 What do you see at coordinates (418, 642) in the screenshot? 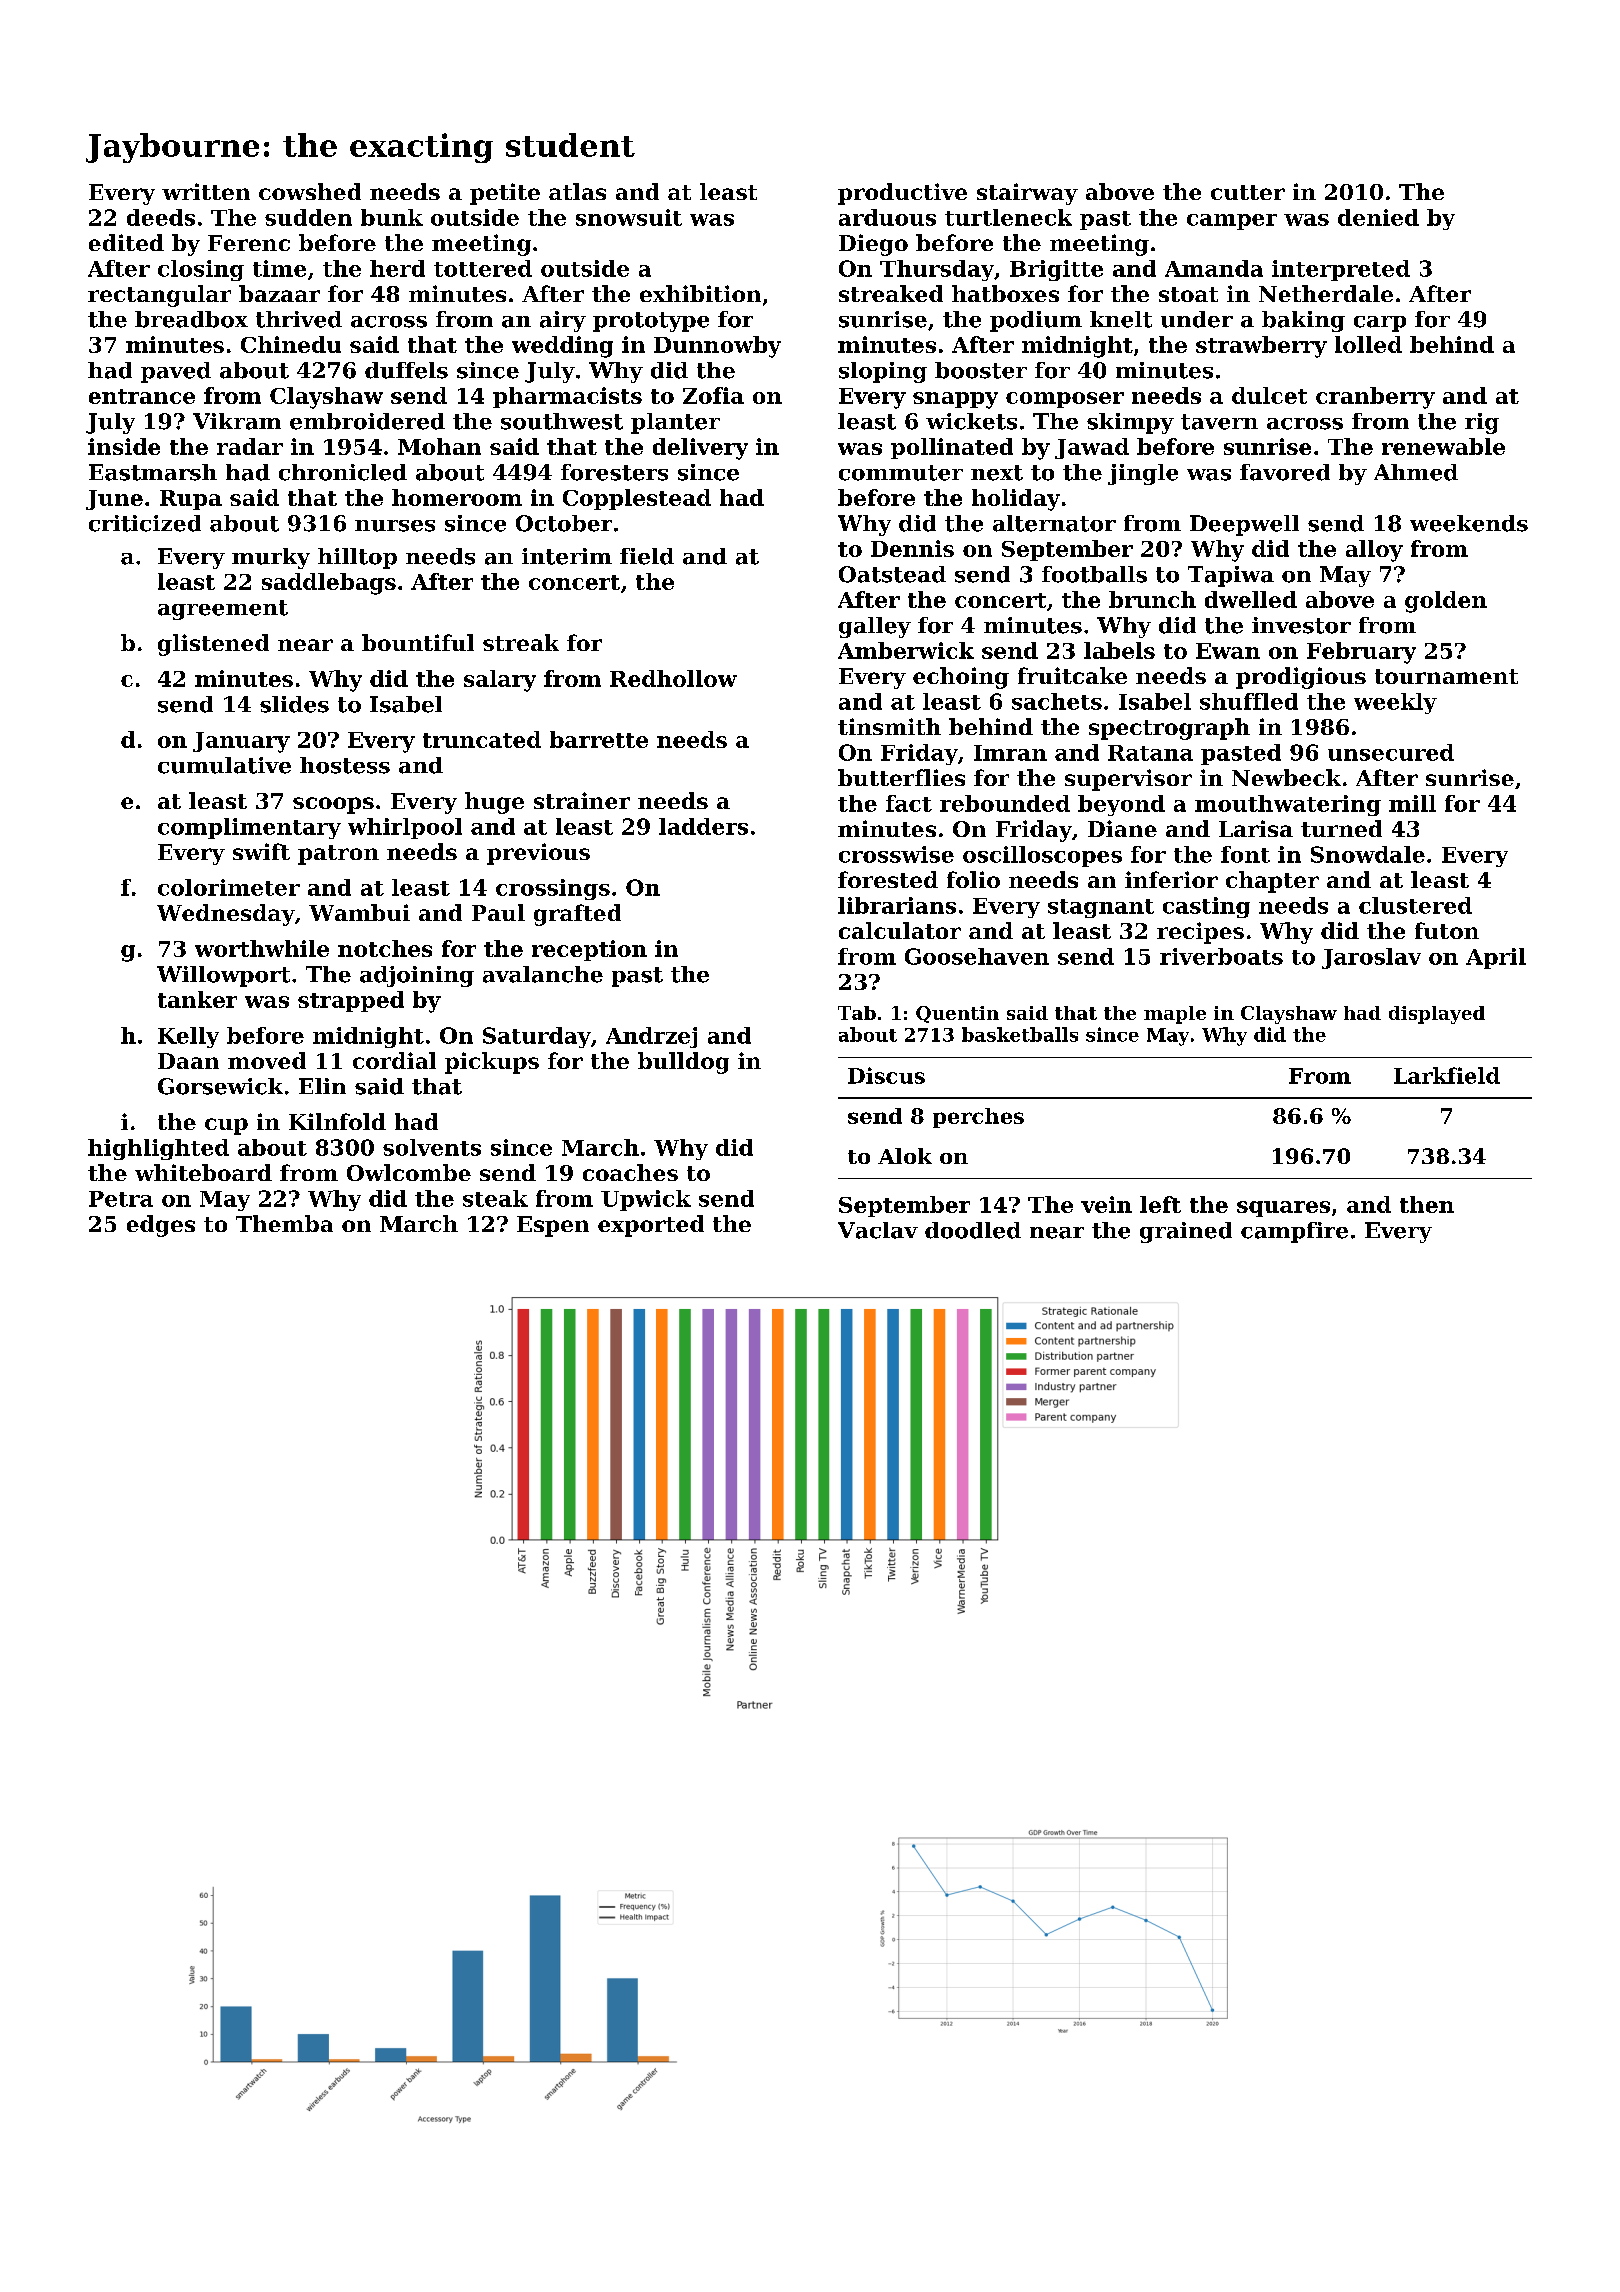
I see `bountiful` at bounding box center [418, 642].
